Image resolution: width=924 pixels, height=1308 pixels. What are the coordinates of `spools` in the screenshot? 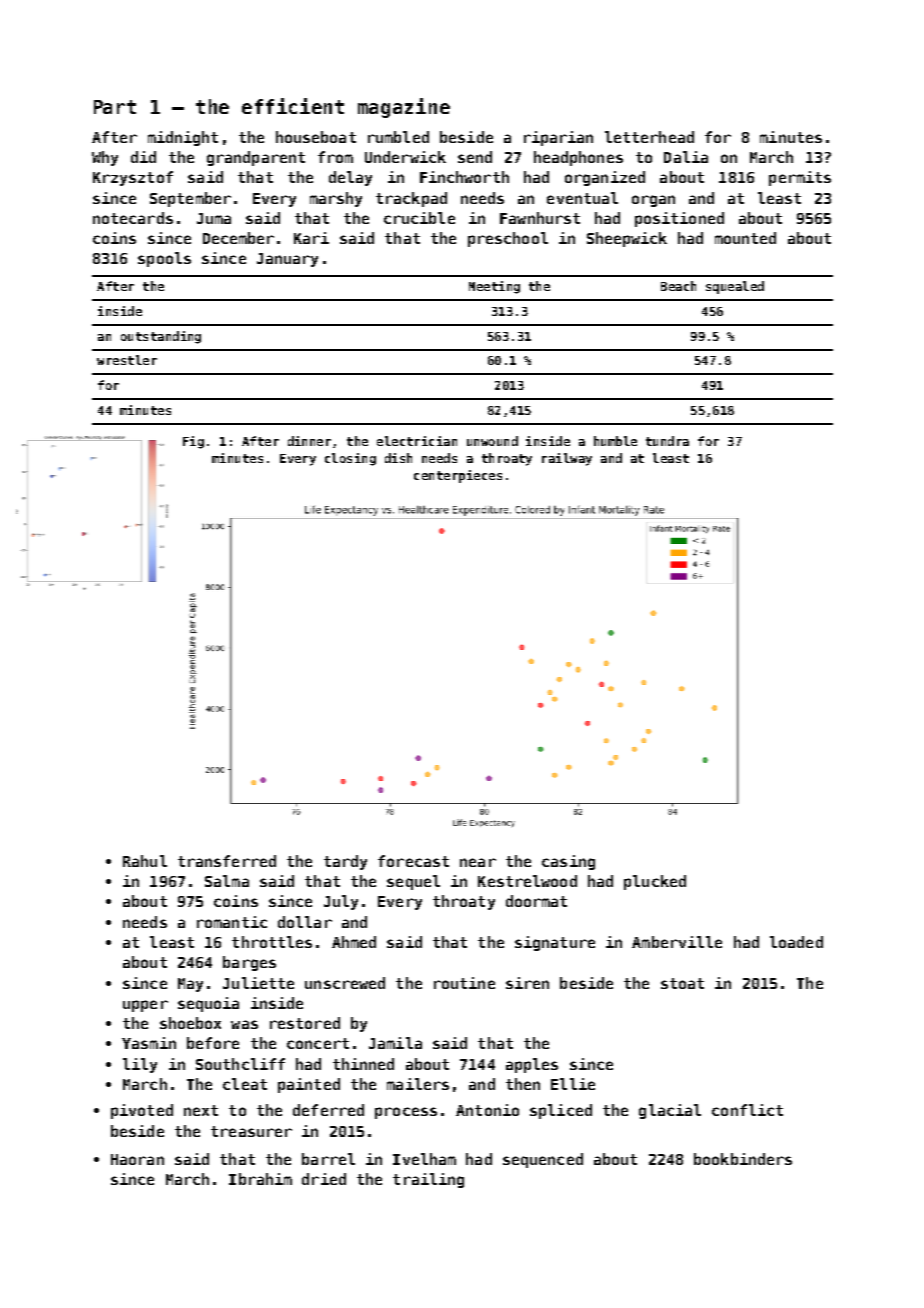 It's located at (164, 259).
